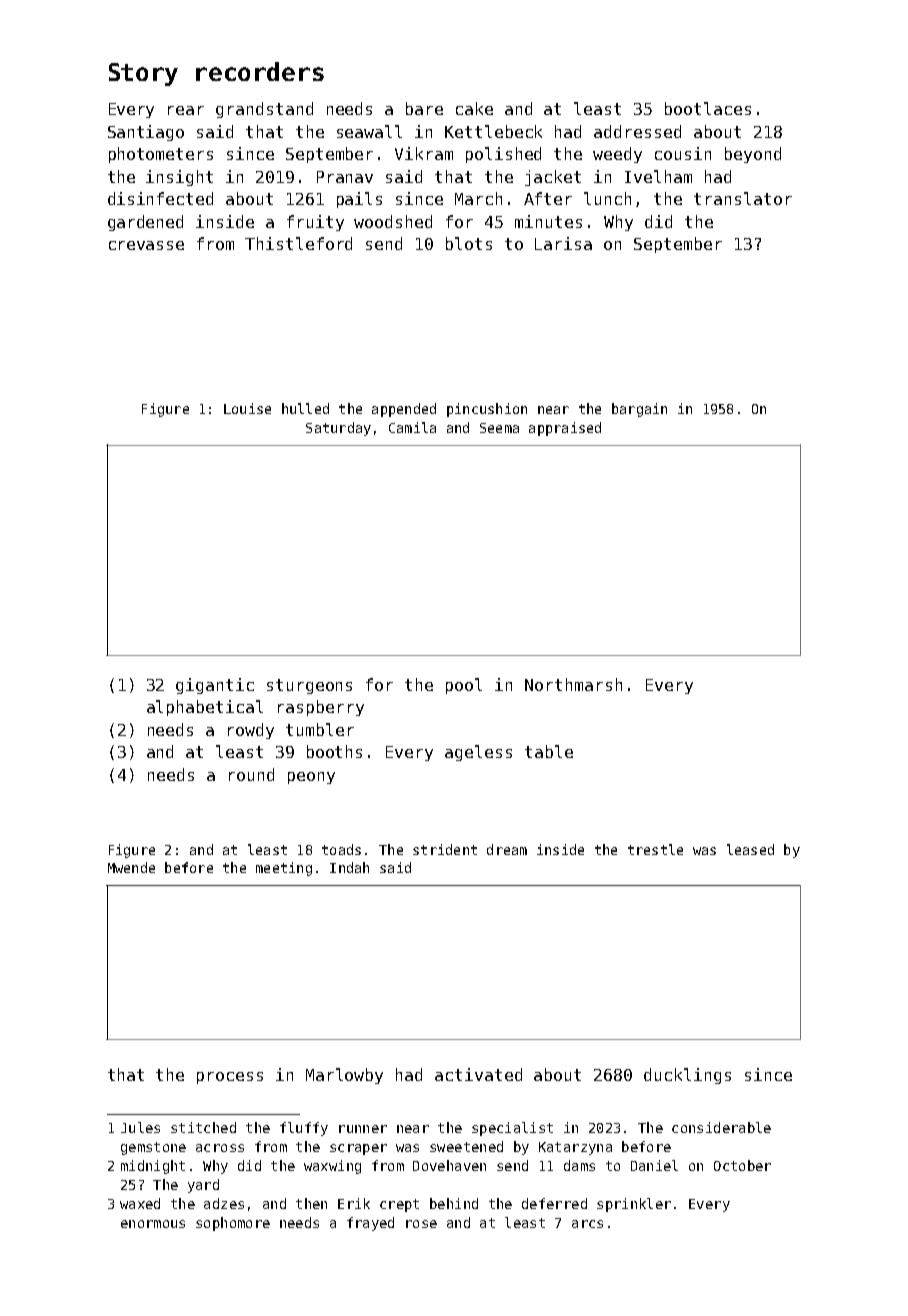  Describe the element at coordinates (634, 1205) in the screenshot. I see `sprinkler` at that location.
